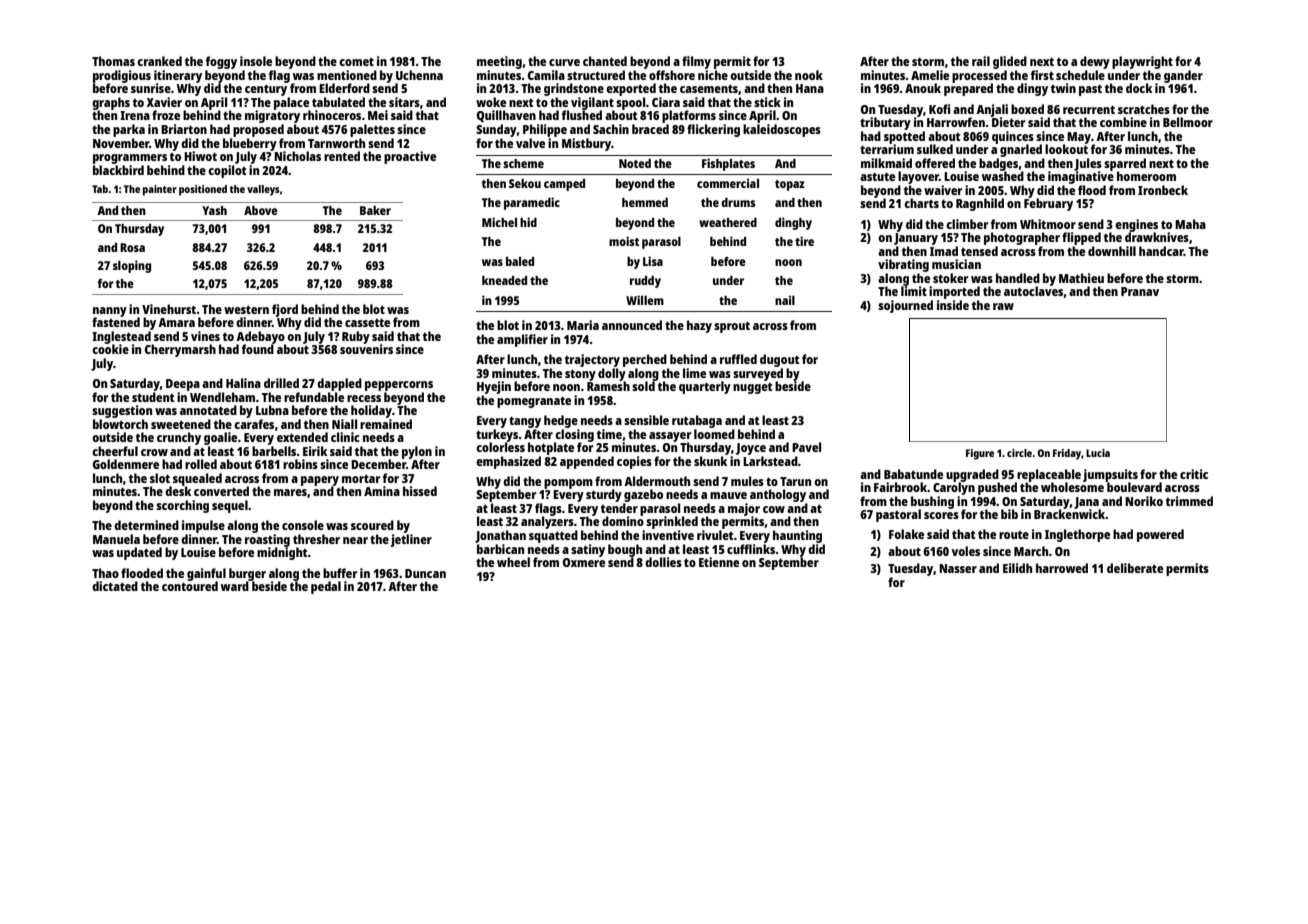  What do you see at coordinates (326, 587) in the screenshot?
I see `pedal` at bounding box center [326, 587].
